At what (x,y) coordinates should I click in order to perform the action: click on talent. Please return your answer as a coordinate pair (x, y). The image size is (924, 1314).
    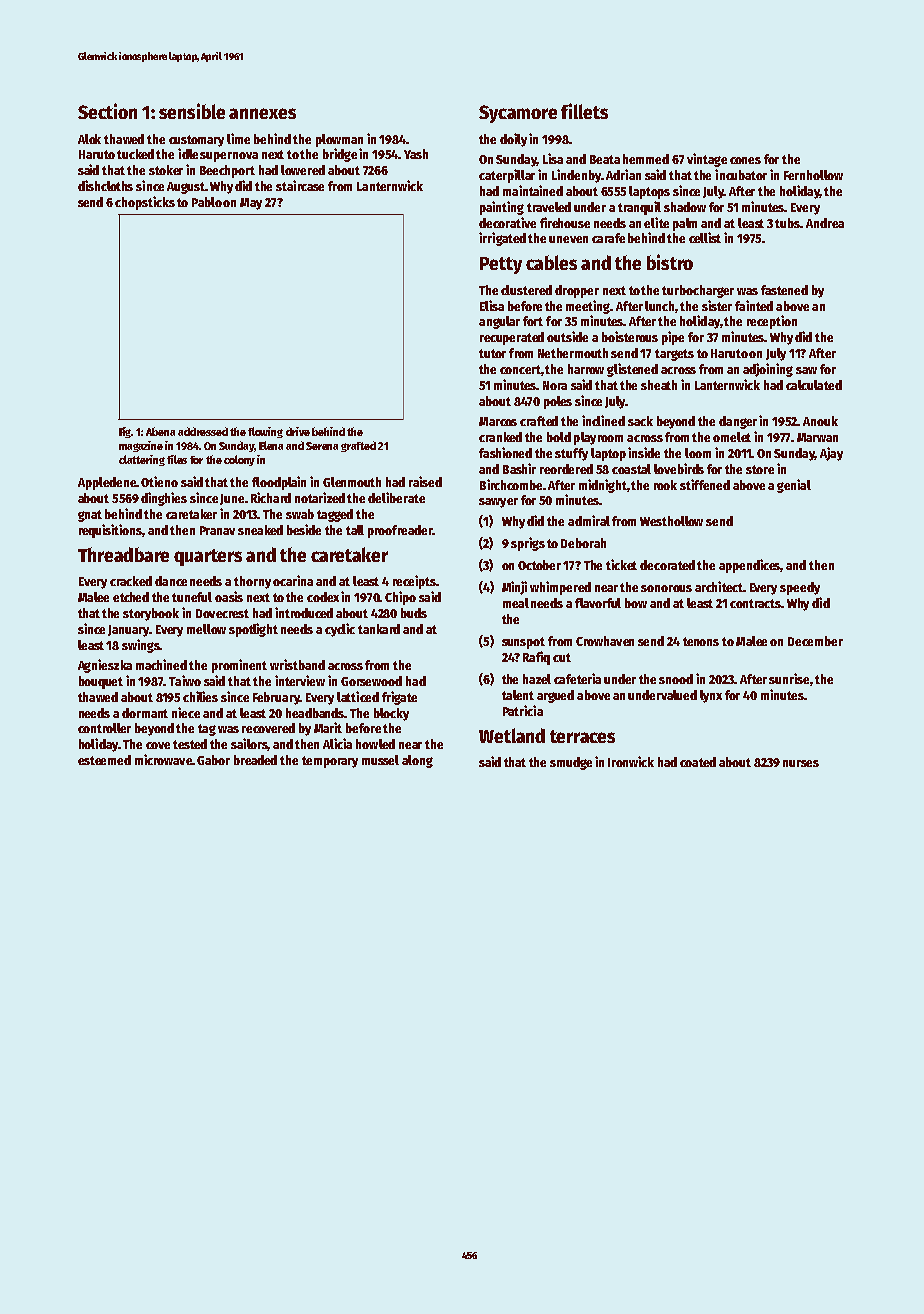
    Looking at the image, I should click on (518, 695).
